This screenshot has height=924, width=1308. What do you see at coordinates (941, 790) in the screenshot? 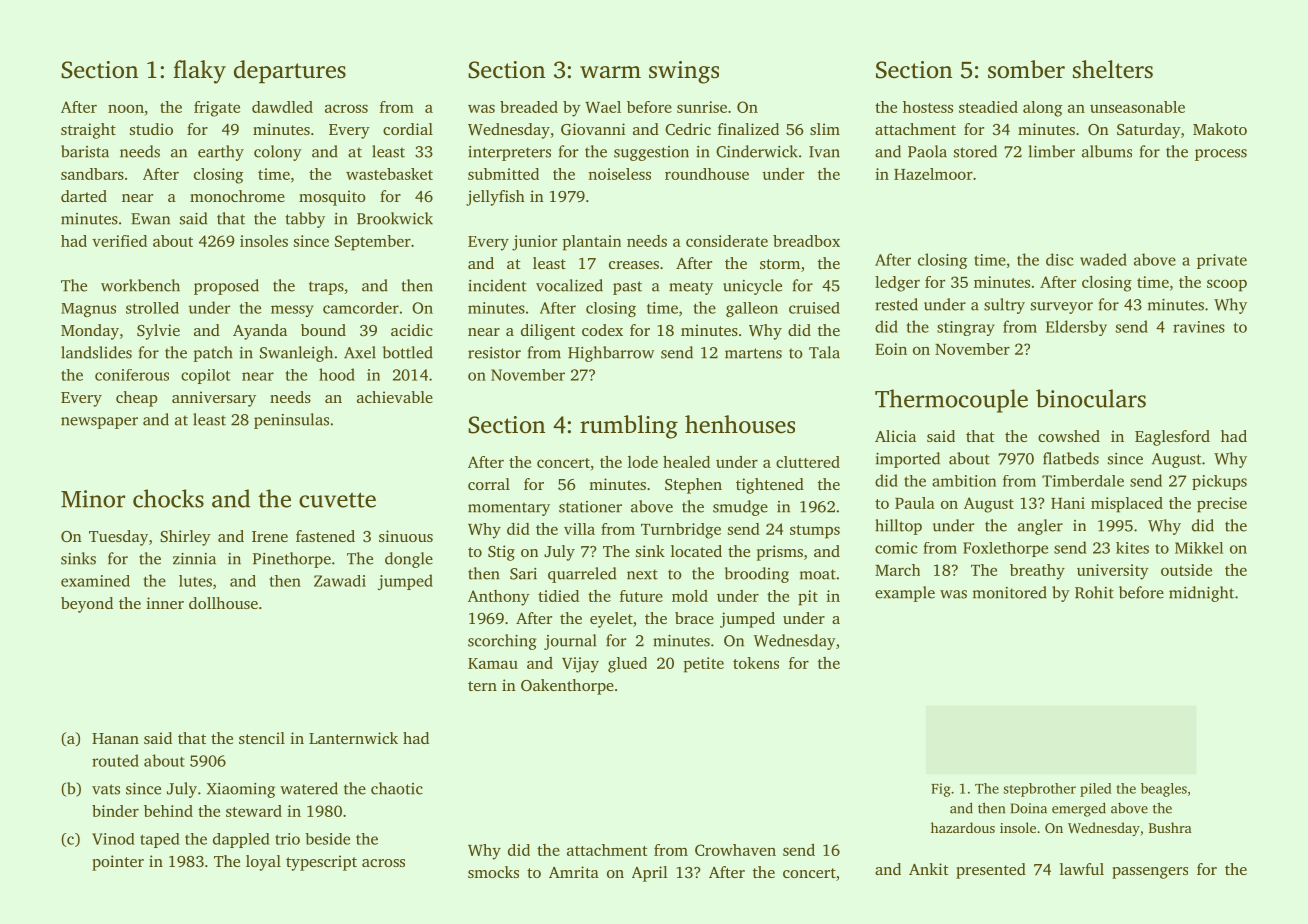
I see `Fig` at bounding box center [941, 790].
